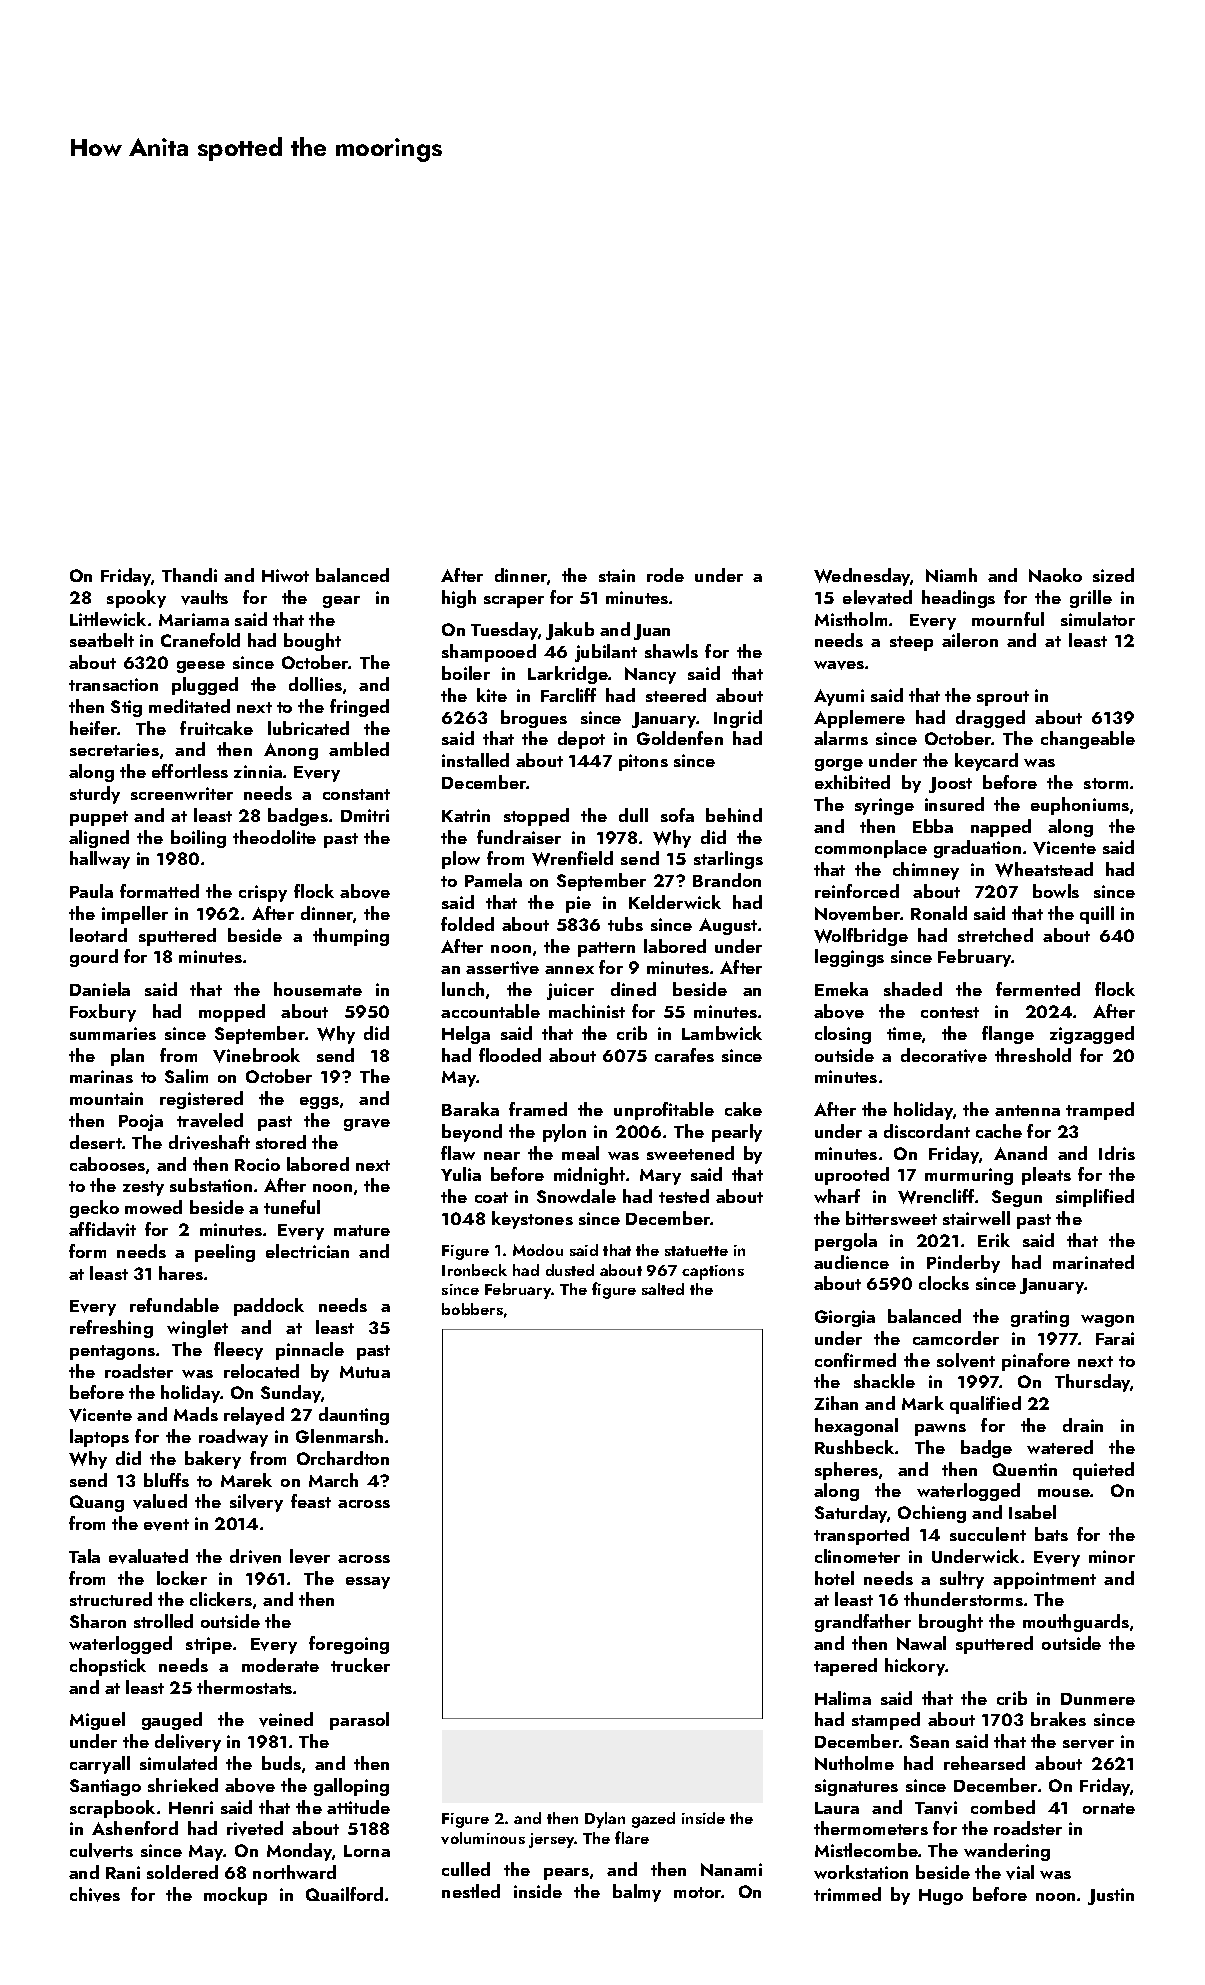  Describe the element at coordinates (365, 815) in the screenshot. I see `Dmitri` at that location.
